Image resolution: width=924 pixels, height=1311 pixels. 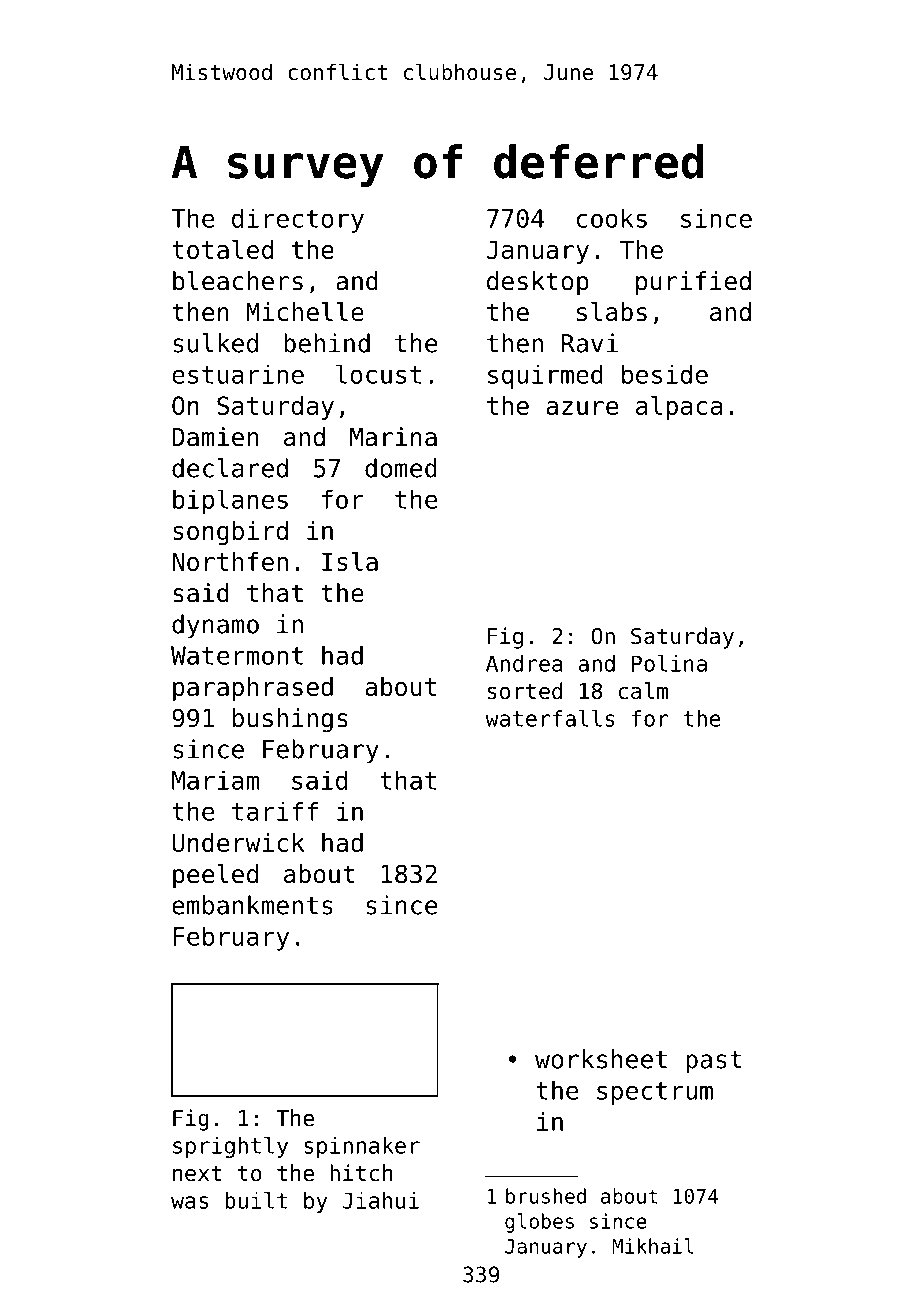 I want to click on worksheet, so click(x=601, y=1059).
